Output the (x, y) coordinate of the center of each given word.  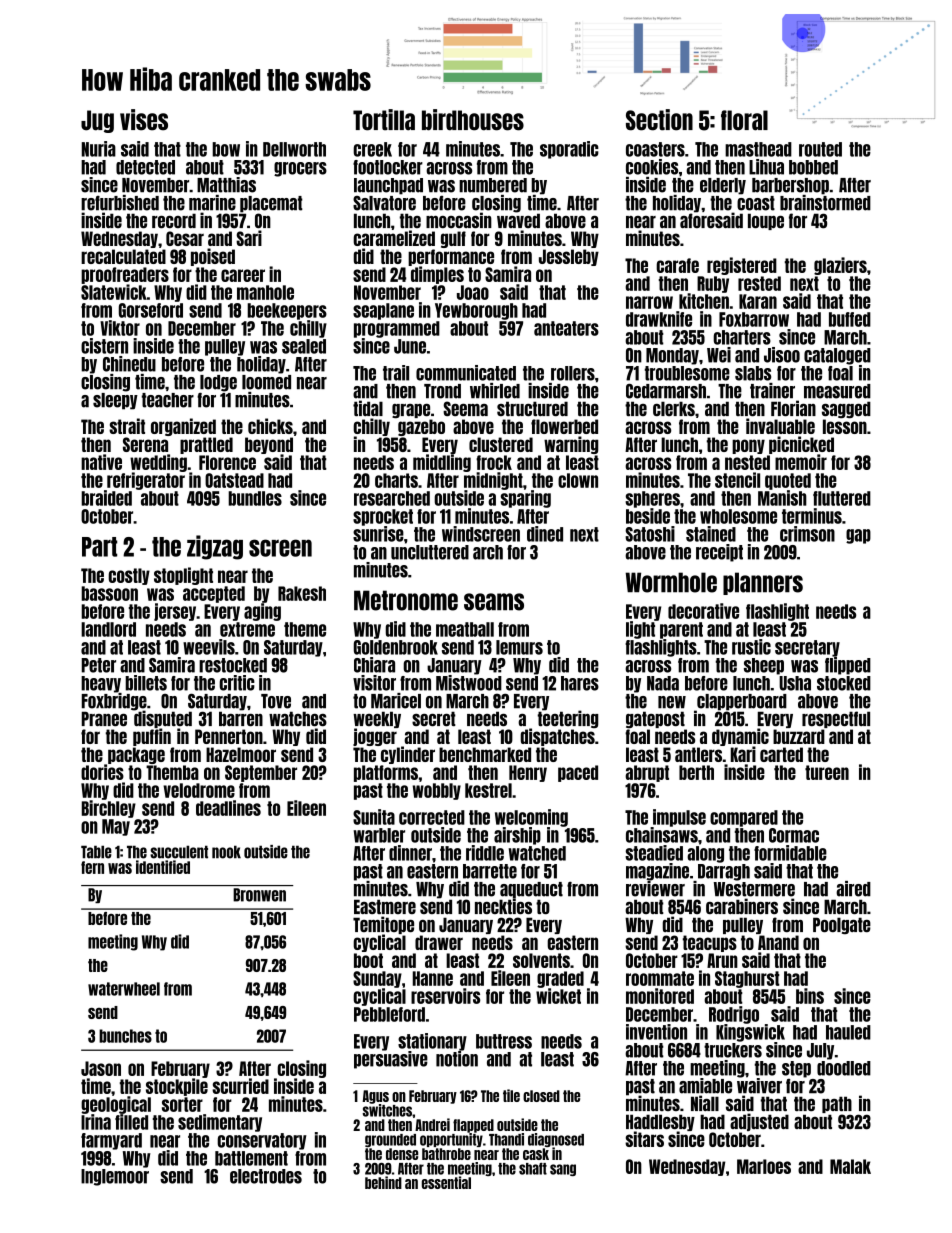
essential (446, 1182)
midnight (493, 481)
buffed (850, 319)
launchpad (388, 186)
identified (163, 867)
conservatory (262, 1141)
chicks (270, 426)
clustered (501, 444)
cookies (652, 167)
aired (853, 889)
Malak (850, 1166)
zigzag (215, 547)
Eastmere (385, 906)
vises (144, 120)
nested (747, 462)
